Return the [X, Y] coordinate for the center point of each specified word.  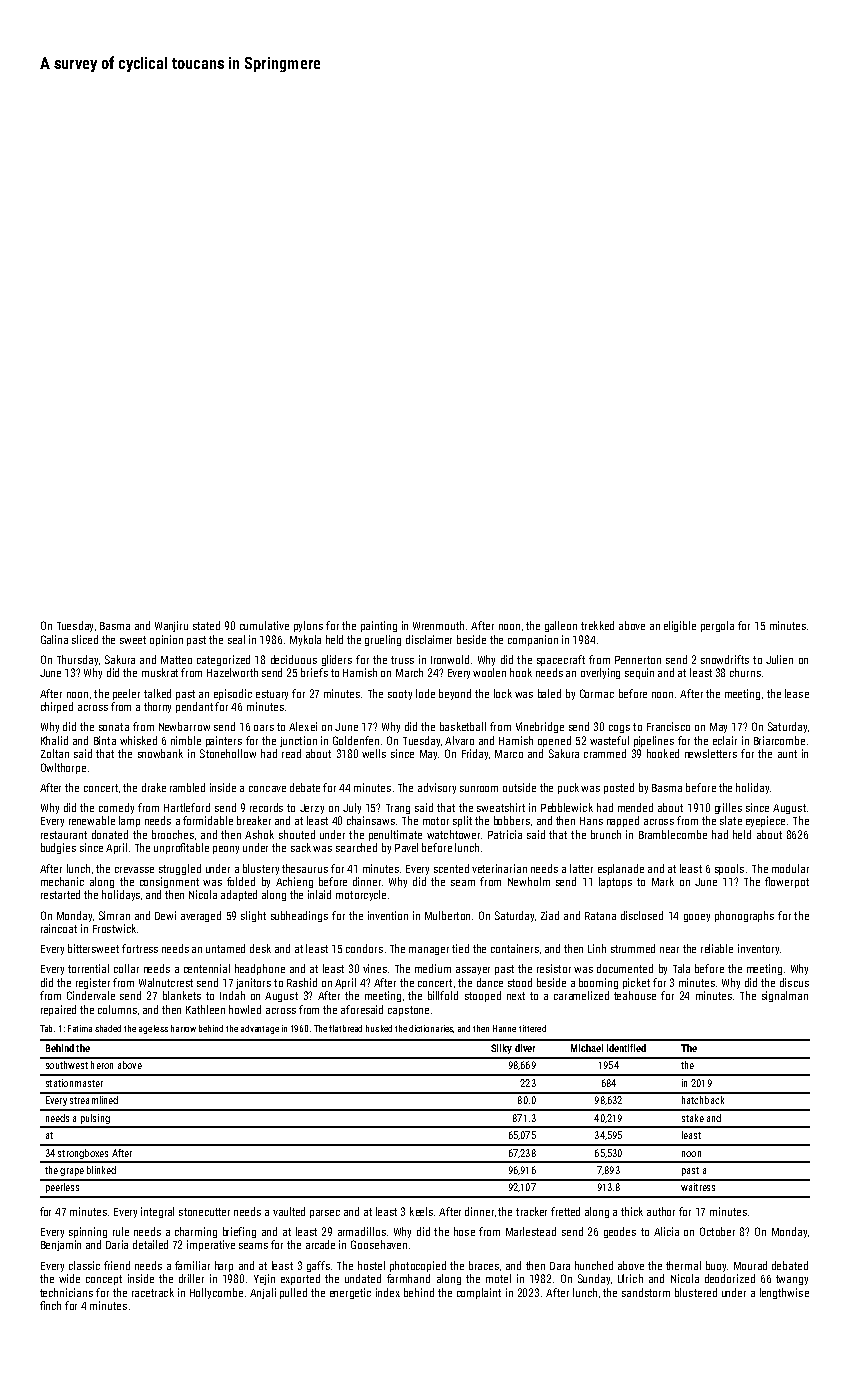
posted [619, 788]
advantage [260, 1029]
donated [110, 834]
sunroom [479, 789]
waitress [698, 1187]
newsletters [711, 753]
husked [379, 1028]
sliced [85, 639]
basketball [463, 726]
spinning [88, 1232]
